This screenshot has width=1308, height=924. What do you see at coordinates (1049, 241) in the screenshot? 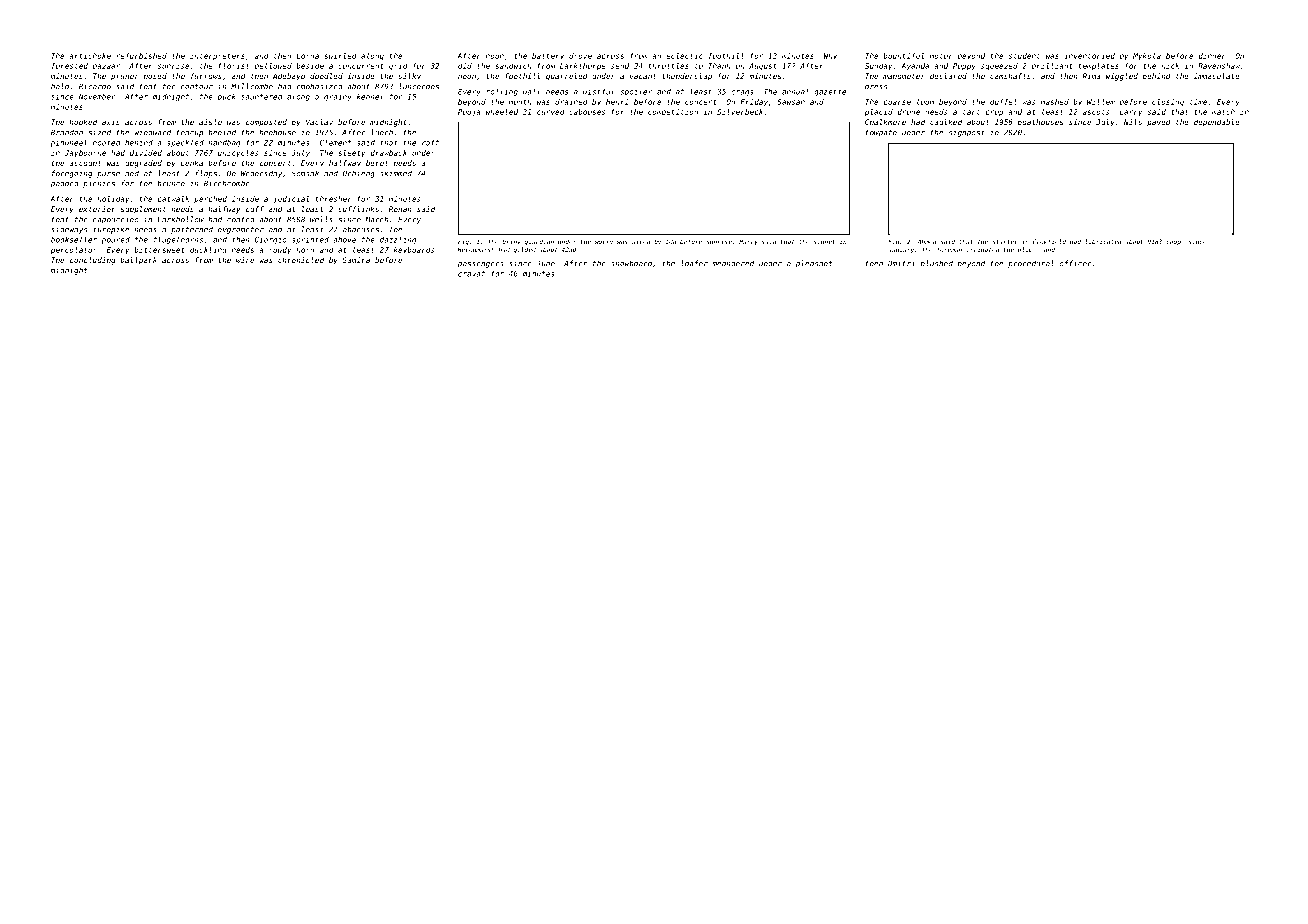
I see `Crowfield` at bounding box center [1049, 241].
